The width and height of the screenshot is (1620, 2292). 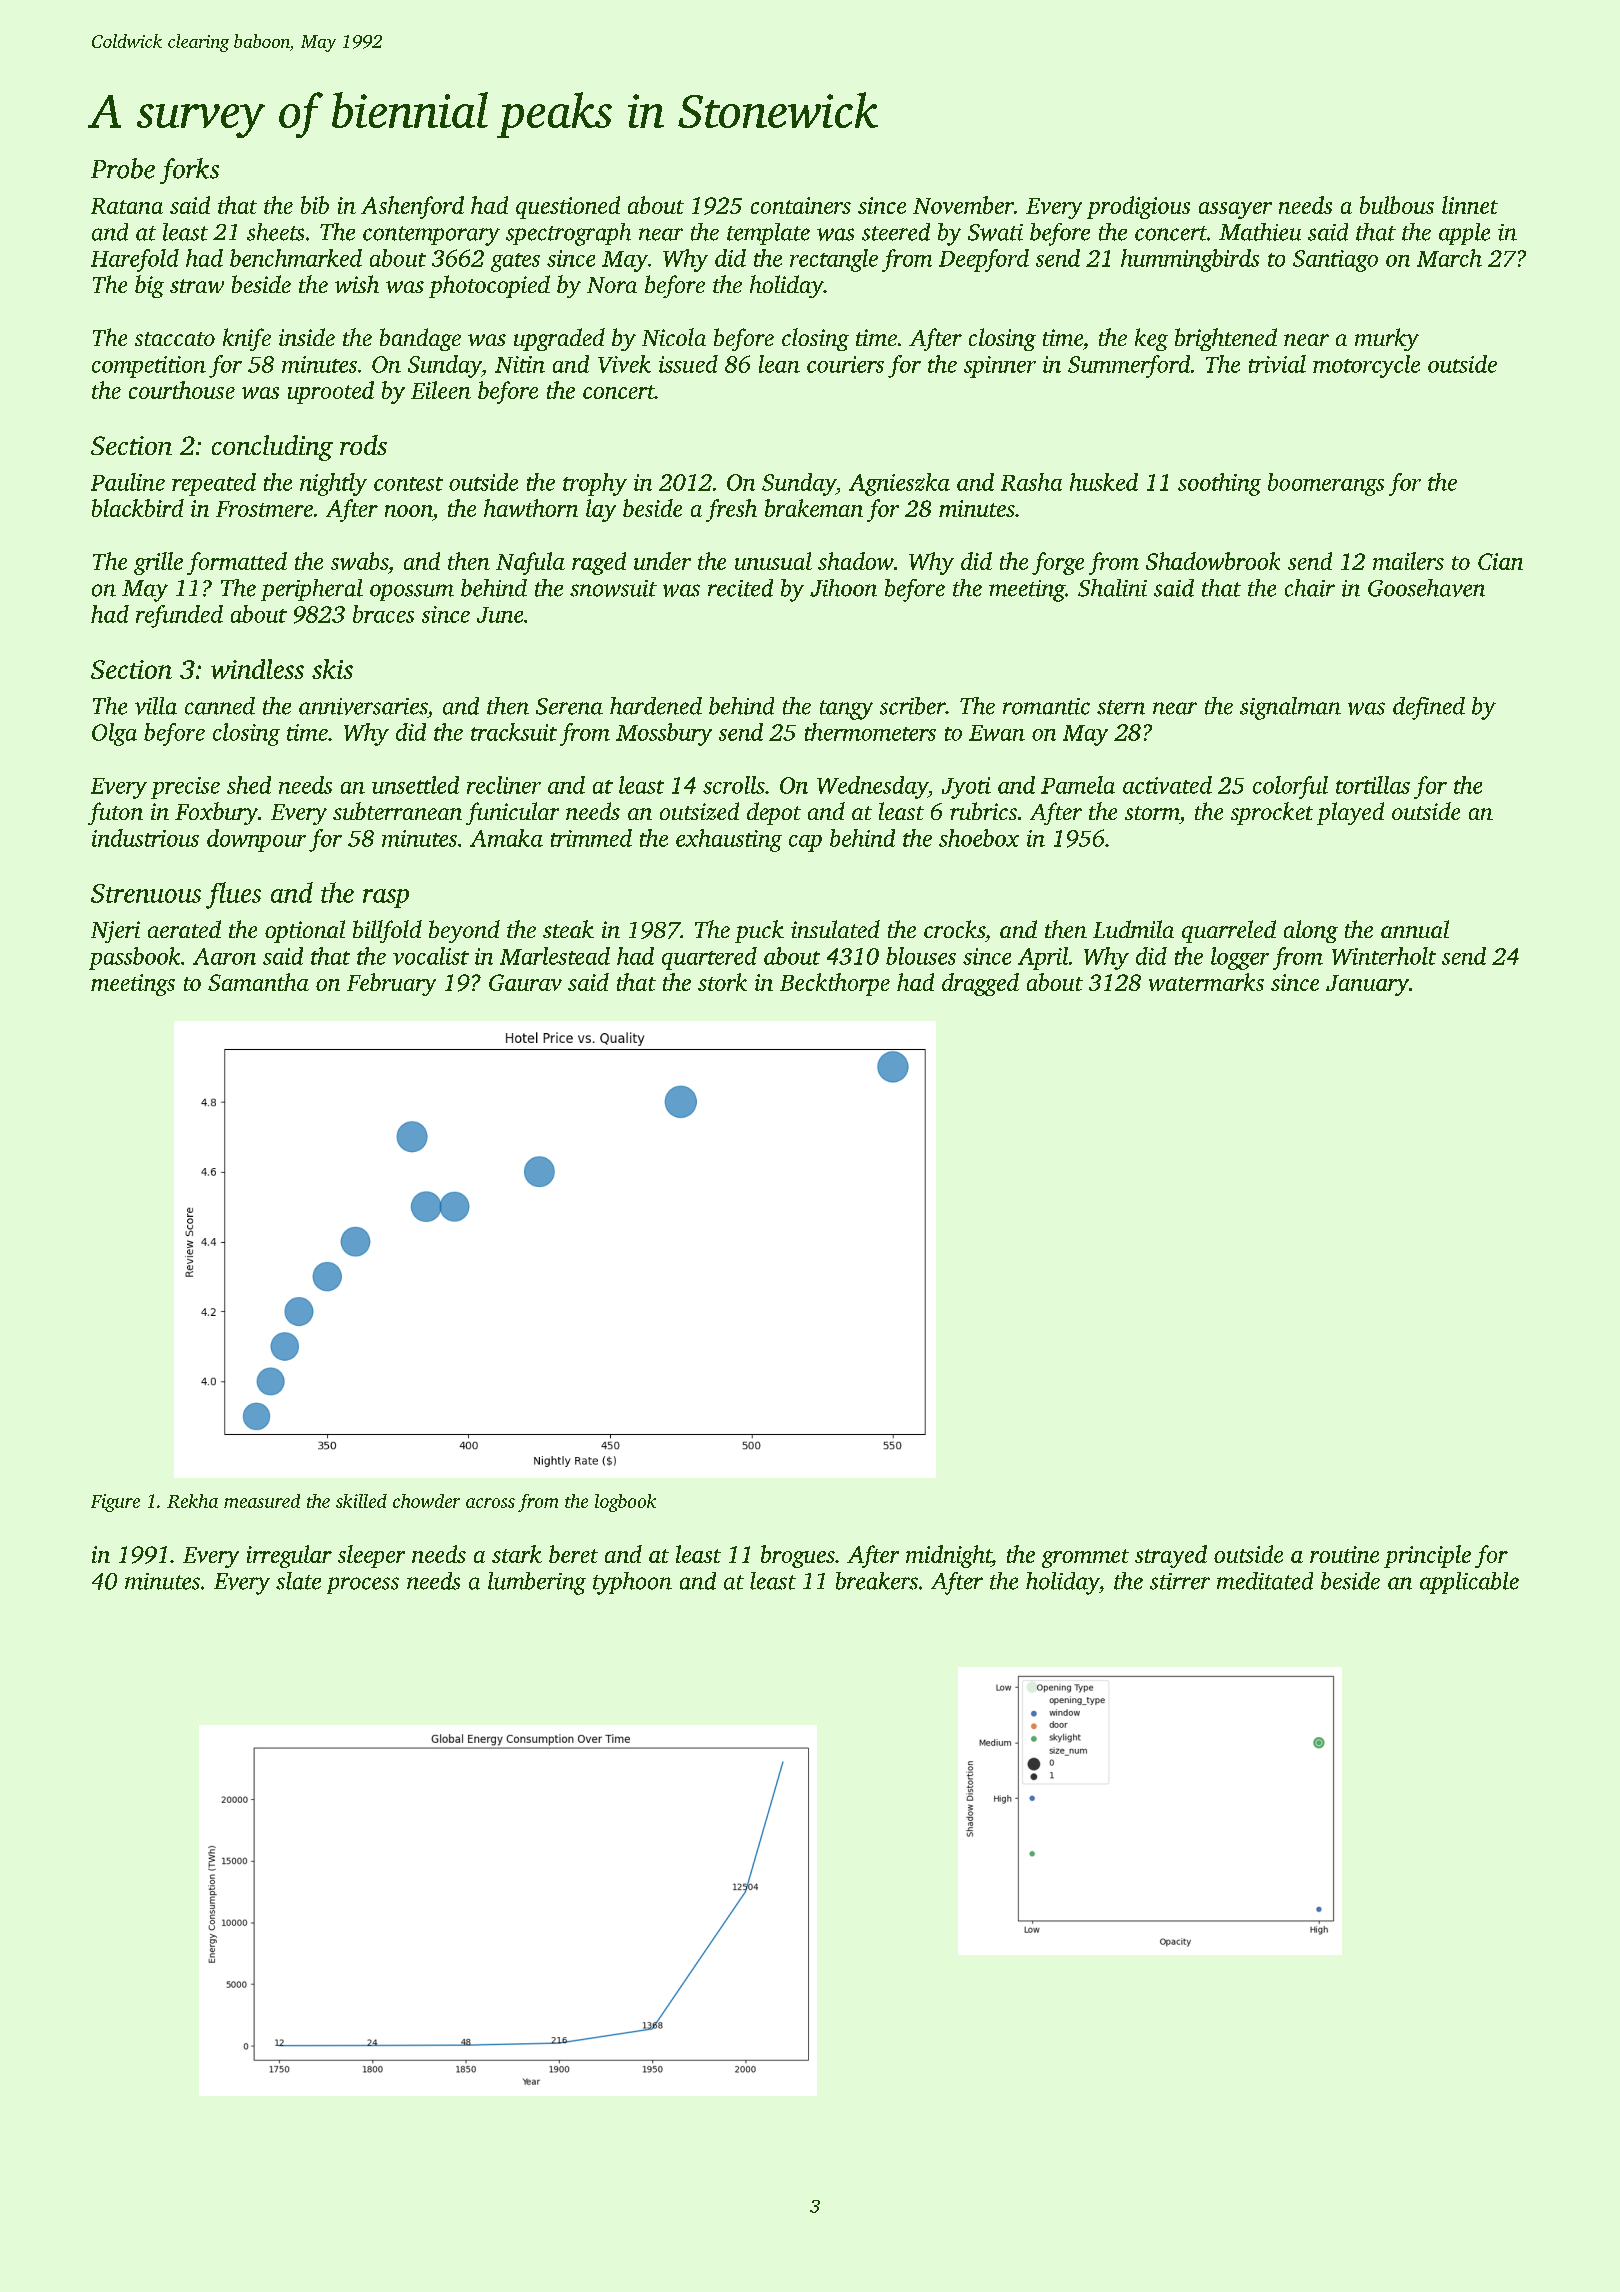 I want to click on logbook, so click(x=625, y=1503).
